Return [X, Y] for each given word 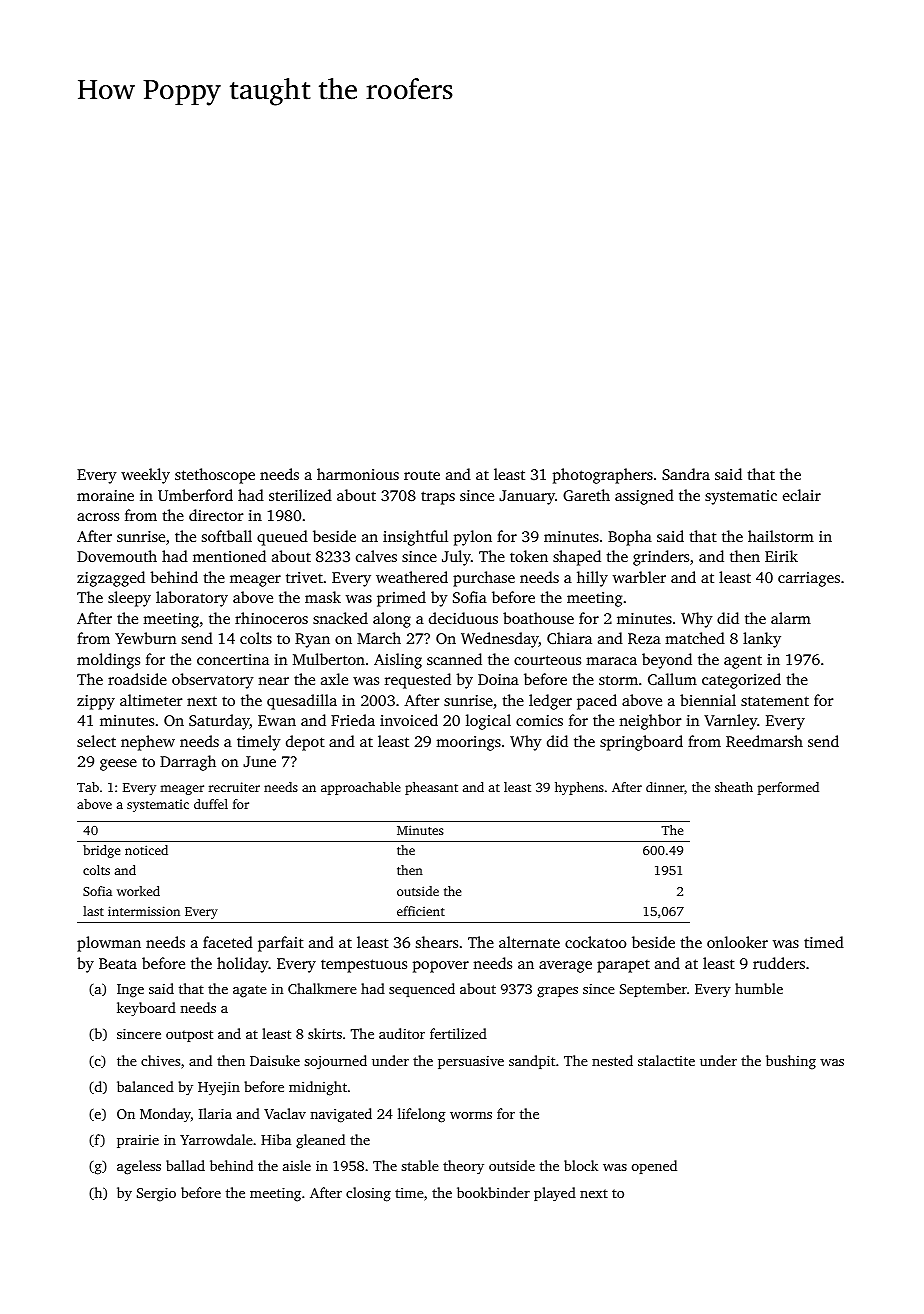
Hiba [276, 1139]
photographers [603, 476]
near [273, 681]
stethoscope [215, 476]
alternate [529, 942]
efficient [421, 911]
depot [305, 743]
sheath [734, 787]
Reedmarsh [764, 741]
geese [118, 765]
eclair [802, 495]
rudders [779, 963]
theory [463, 1167]
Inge [130, 991]
